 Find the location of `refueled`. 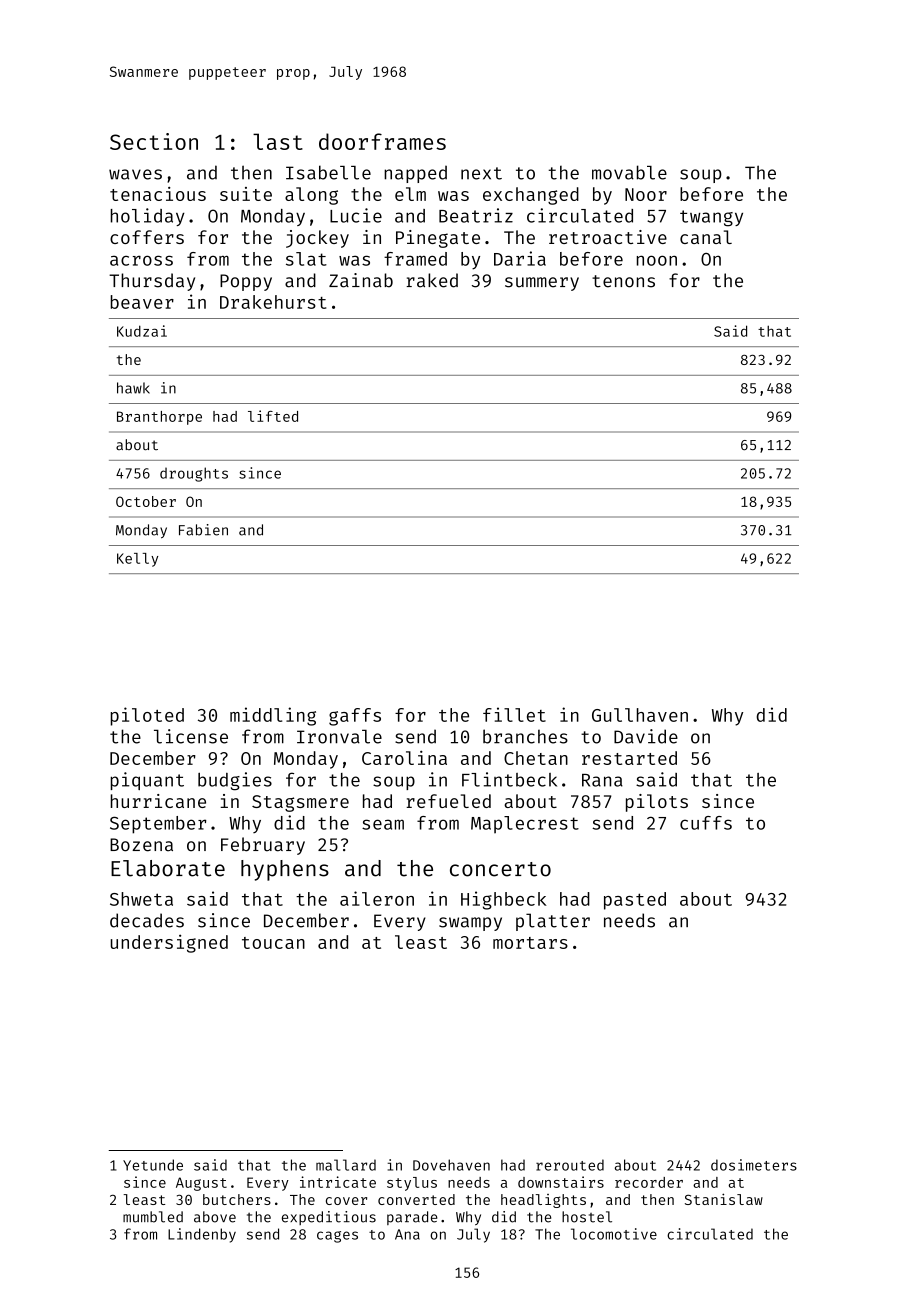

refueled is located at coordinates (448, 801).
